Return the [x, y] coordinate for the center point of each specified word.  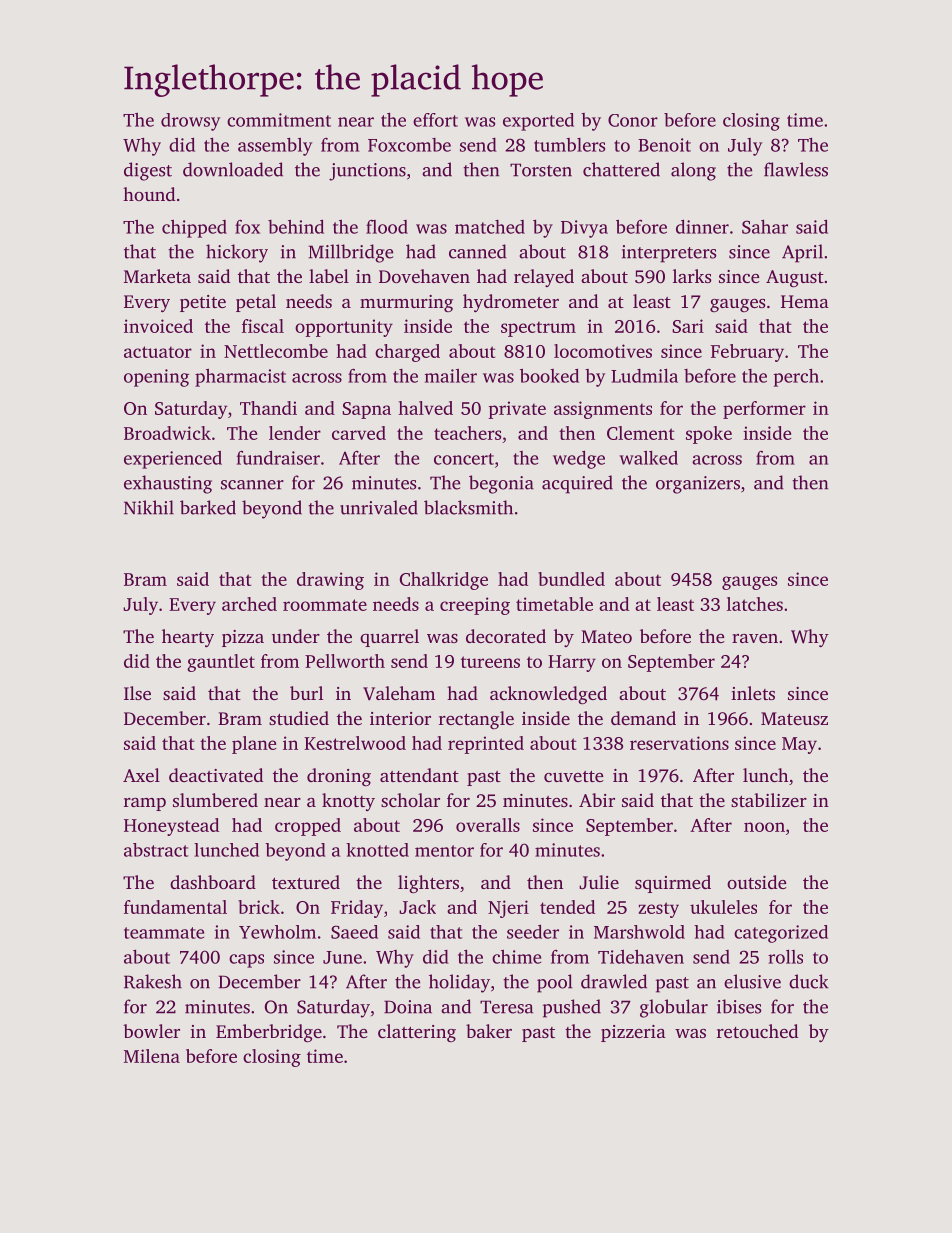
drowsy [190, 122]
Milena [152, 1056]
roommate [325, 605]
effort [435, 120]
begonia [501, 484]
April [802, 253]
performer [764, 410]
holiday [459, 983]
